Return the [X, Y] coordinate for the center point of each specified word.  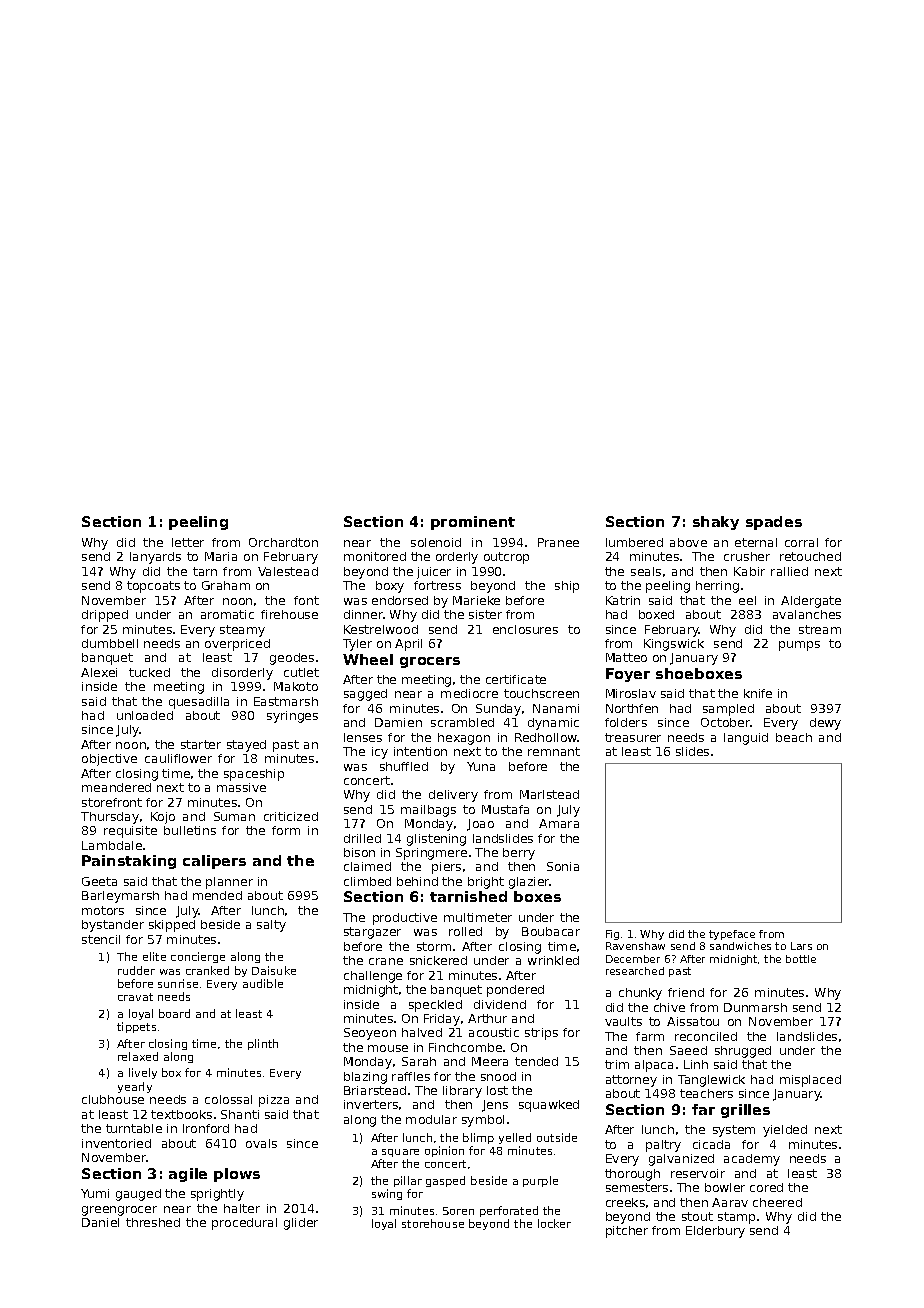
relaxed [138, 1056]
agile [188, 1175]
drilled [362, 838]
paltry [663, 1146]
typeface [732, 935]
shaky [716, 523]
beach [794, 737]
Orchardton [283, 542]
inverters [371, 1104]
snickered [438, 960]
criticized [291, 816]
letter [188, 542]
